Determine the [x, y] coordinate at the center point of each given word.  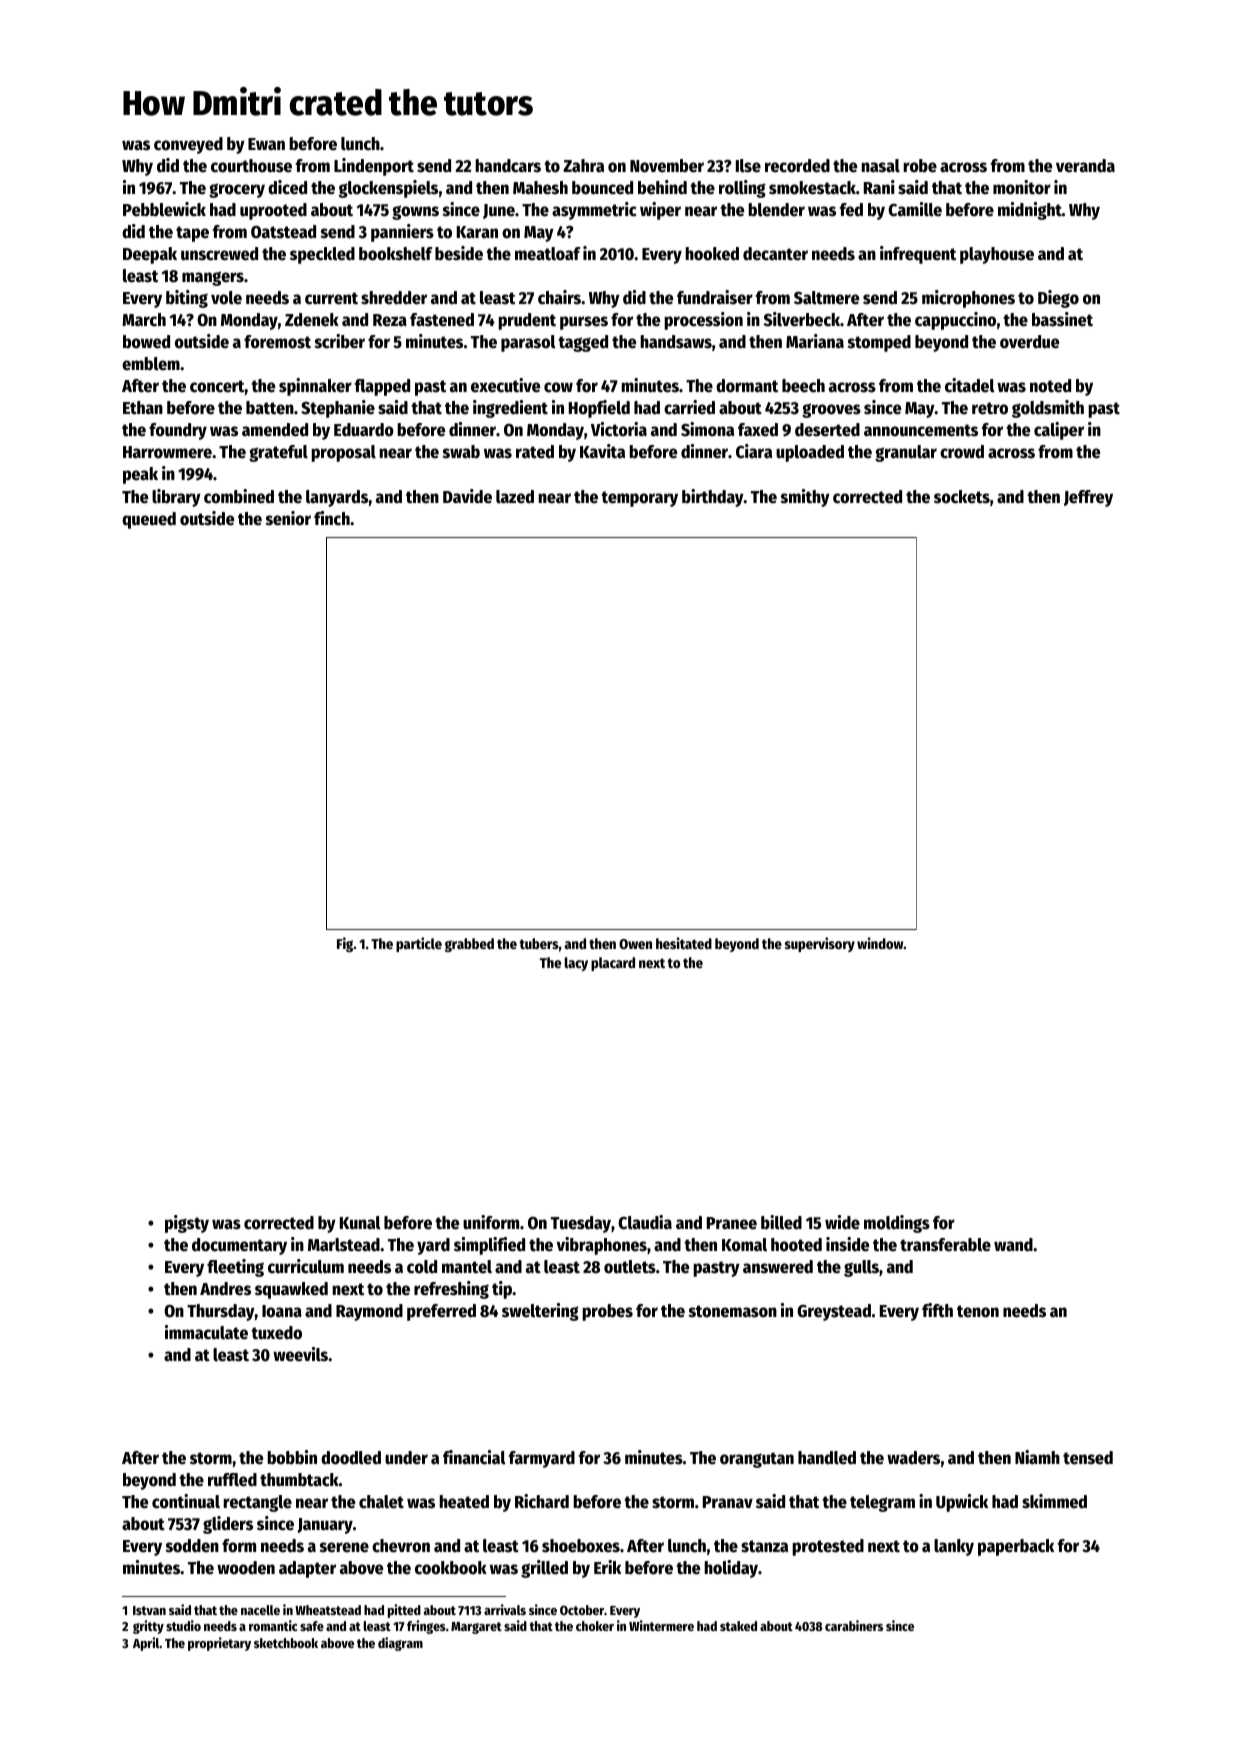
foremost [277, 342]
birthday [713, 498]
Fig [345, 944]
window [880, 943]
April [146, 1644]
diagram [400, 1644]
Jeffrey [1088, 498]
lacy [576, 964]
